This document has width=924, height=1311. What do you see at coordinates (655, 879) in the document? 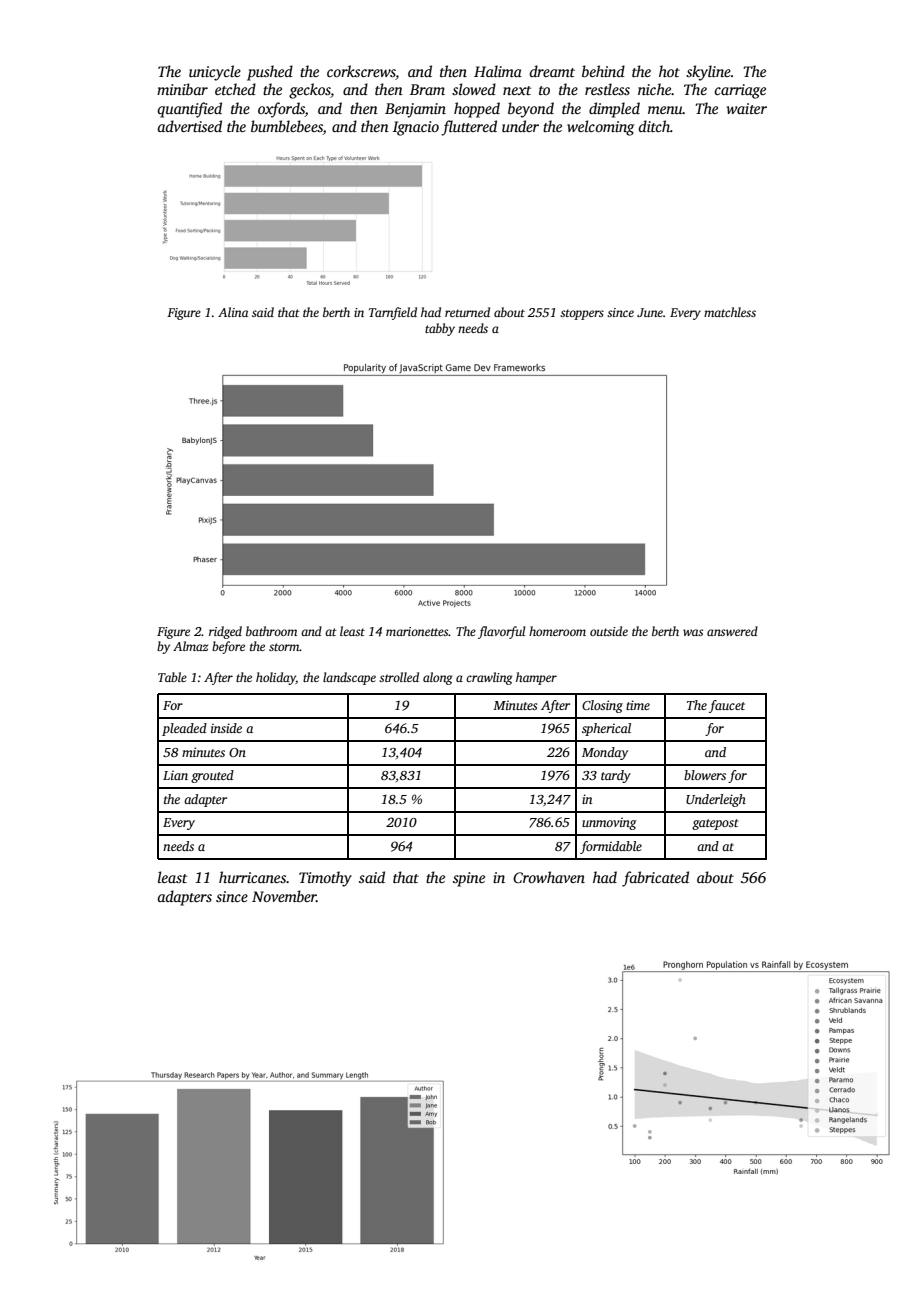
I see `fabricated` at bounding box center [655, 879].
